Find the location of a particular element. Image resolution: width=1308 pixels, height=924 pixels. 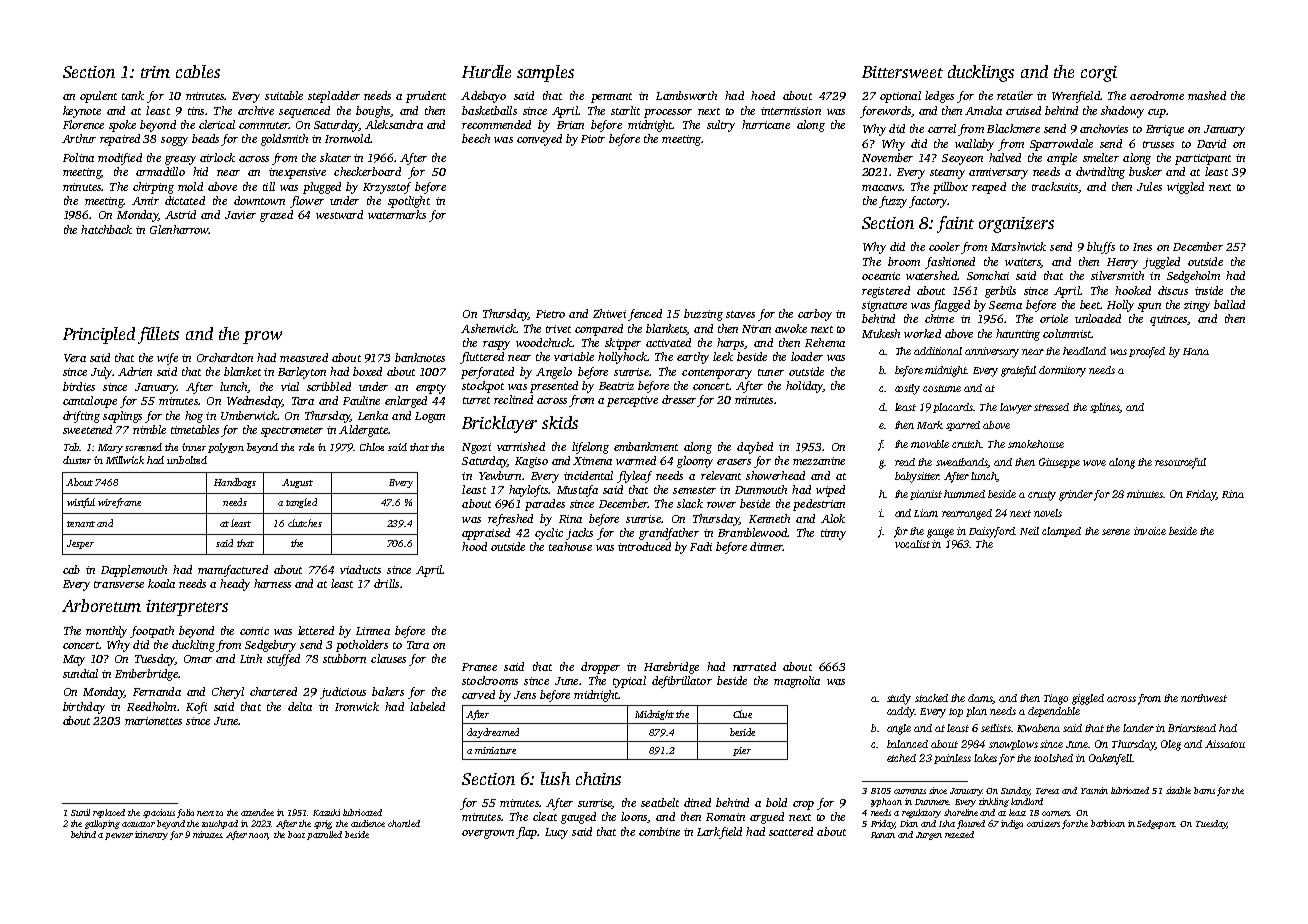

spotlight is located at coordinates (409, 202).
